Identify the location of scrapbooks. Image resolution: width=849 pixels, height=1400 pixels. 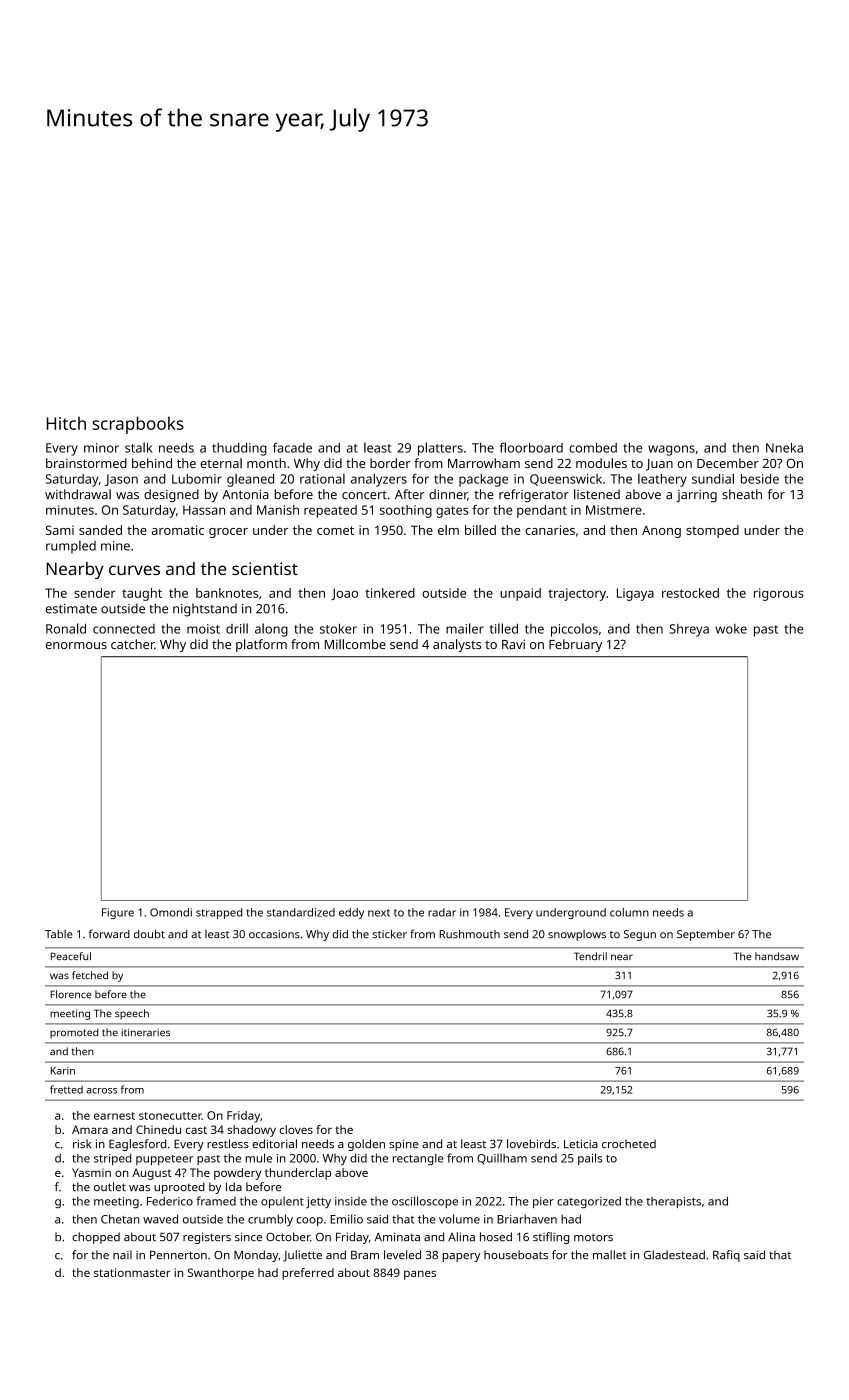
(138, 425).
